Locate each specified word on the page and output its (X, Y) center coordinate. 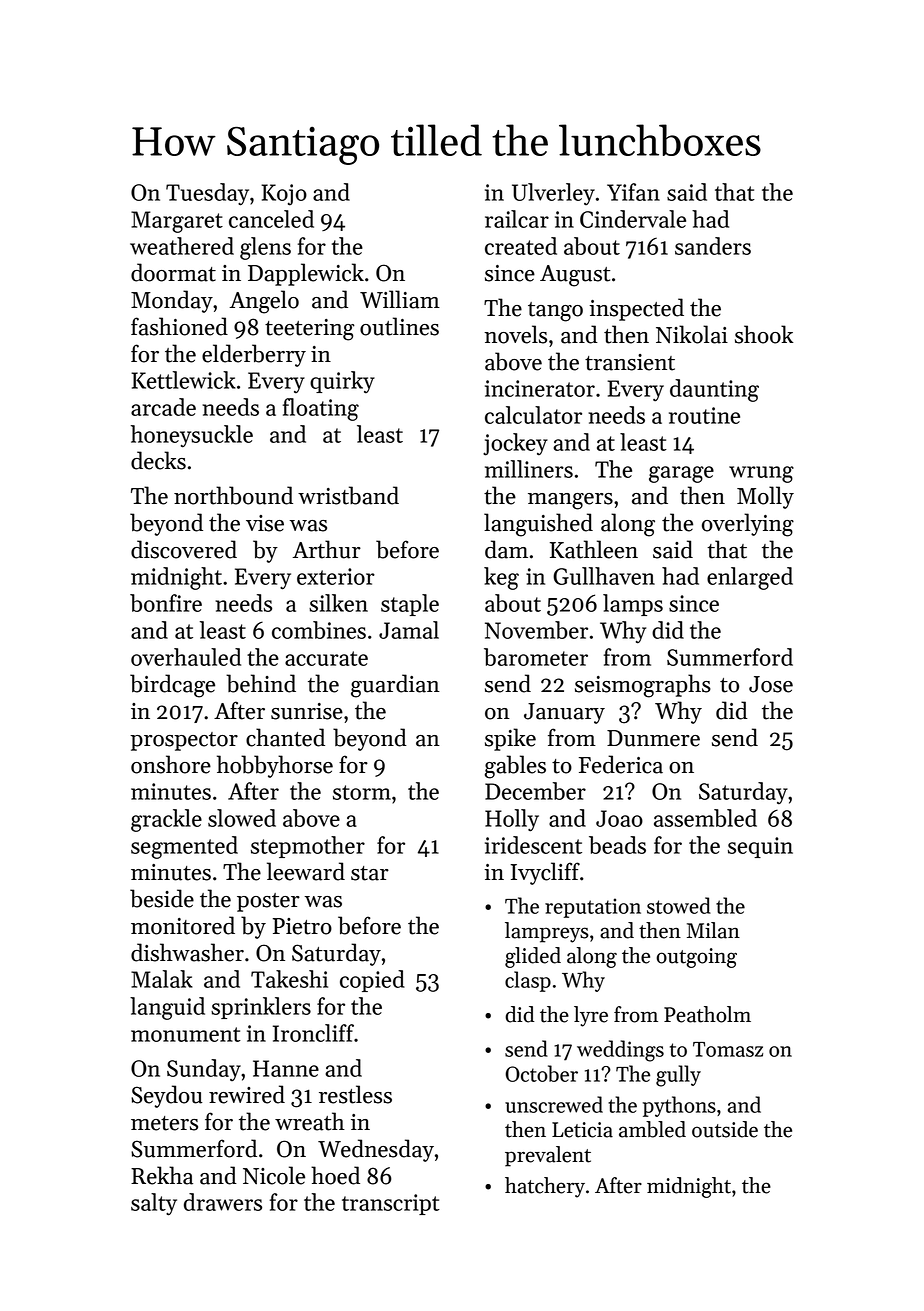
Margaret (177, 222)
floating (321, 409)
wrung (761, 474)
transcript (391, 1204)
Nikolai (692, 334)
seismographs (643, 686)
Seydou (166, 1096)
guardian (395, 686)
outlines (399, 326)
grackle (166, 820)
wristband (348, 495)
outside (725, 1129)
